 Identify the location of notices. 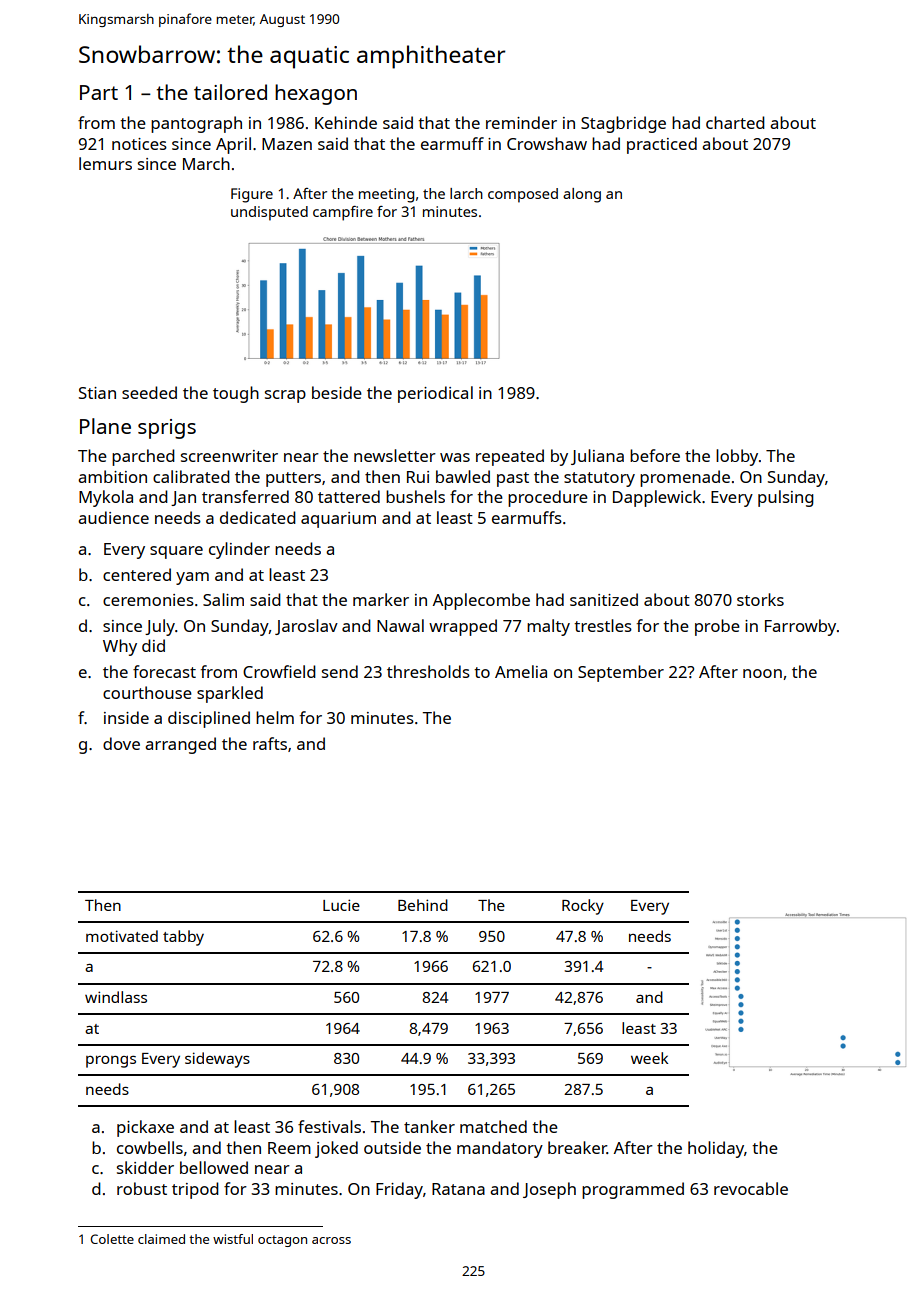
(139, 144).
